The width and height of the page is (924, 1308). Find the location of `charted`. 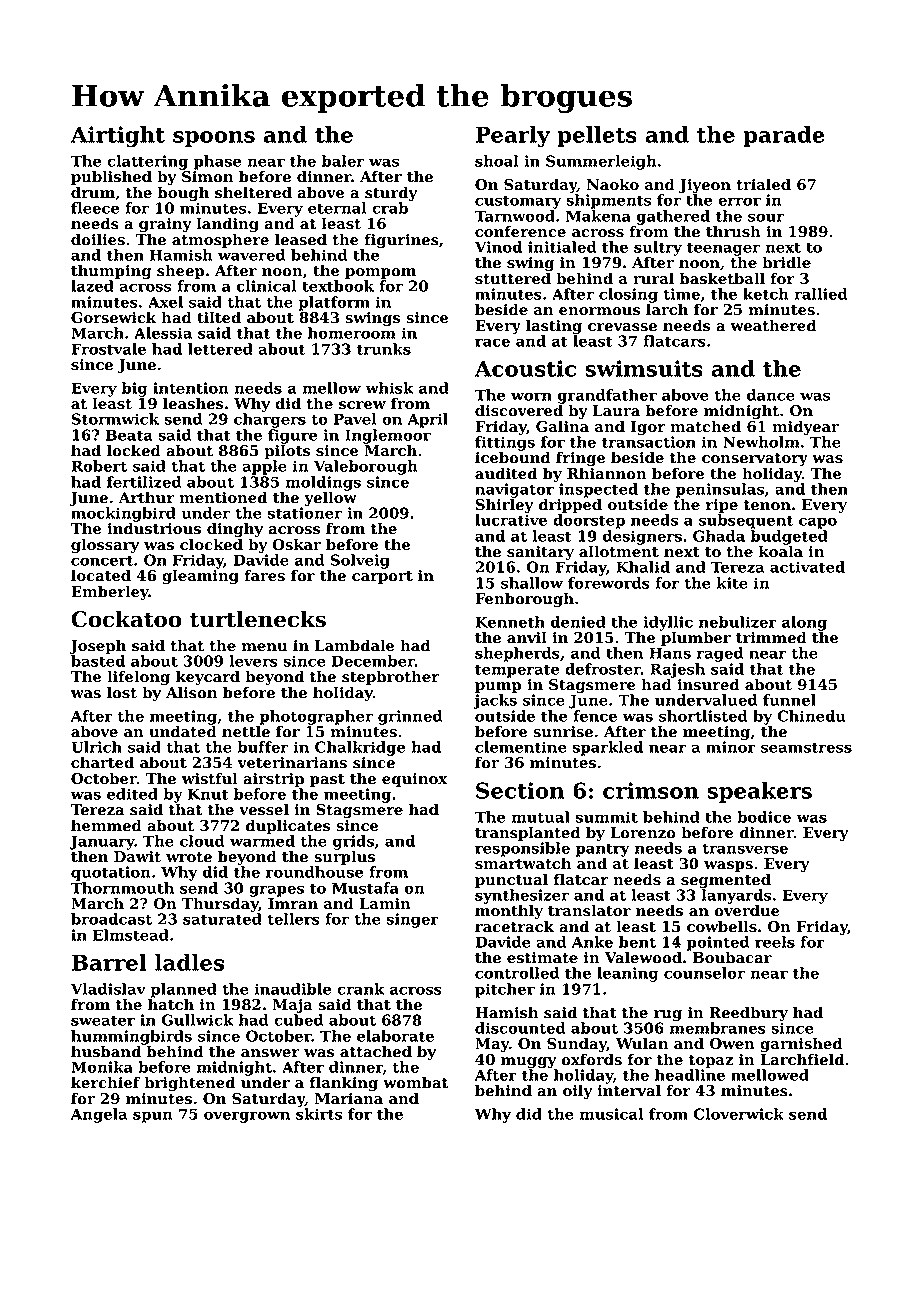

charted is located at coordinates (102, 762).
